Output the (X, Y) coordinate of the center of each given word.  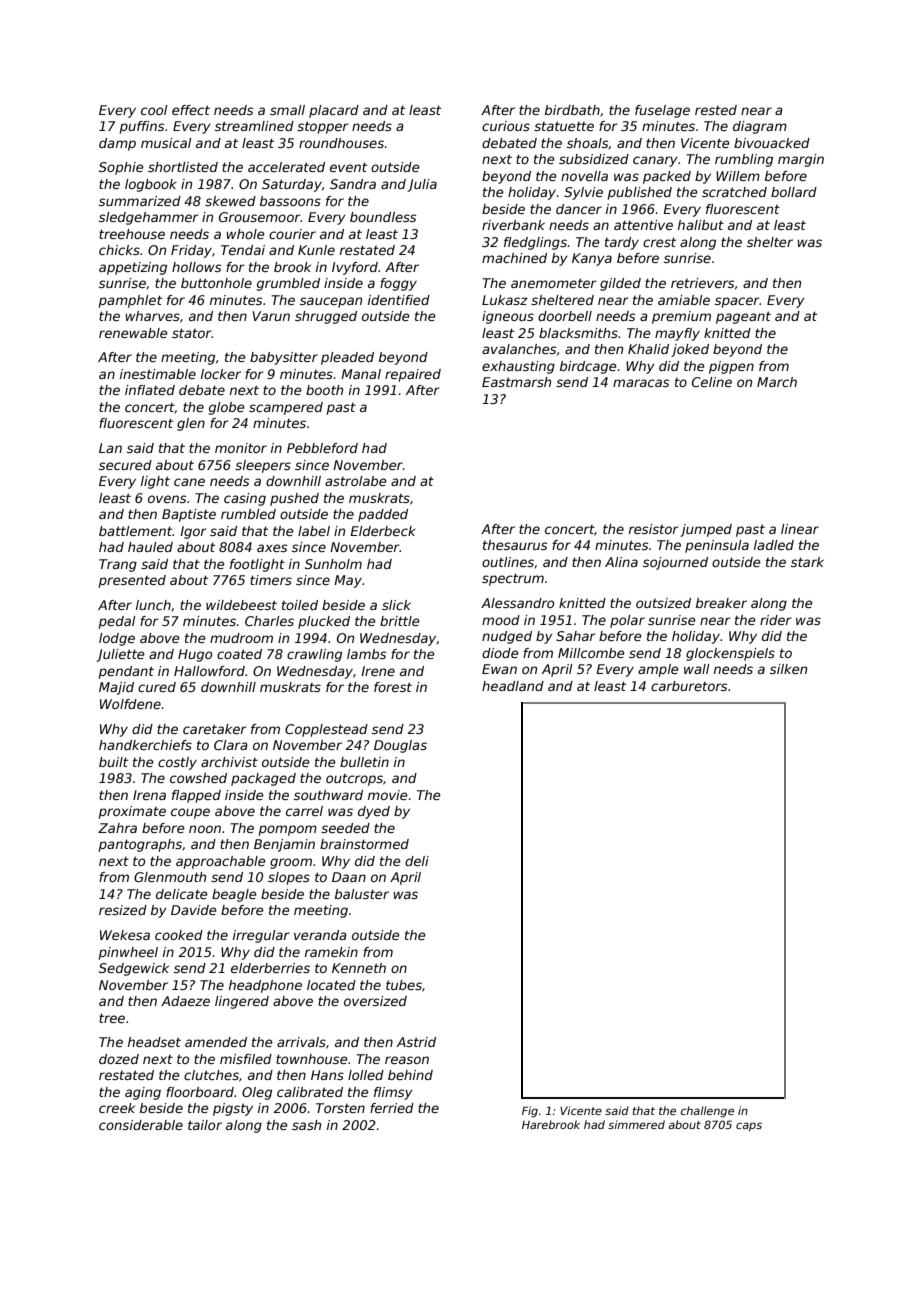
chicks (119, 250)
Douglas (400, 746)
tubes (404, 985)
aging (143, 1093)
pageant (743, 318)
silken (788, 669)
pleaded (347, 358)
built (113, 762)
